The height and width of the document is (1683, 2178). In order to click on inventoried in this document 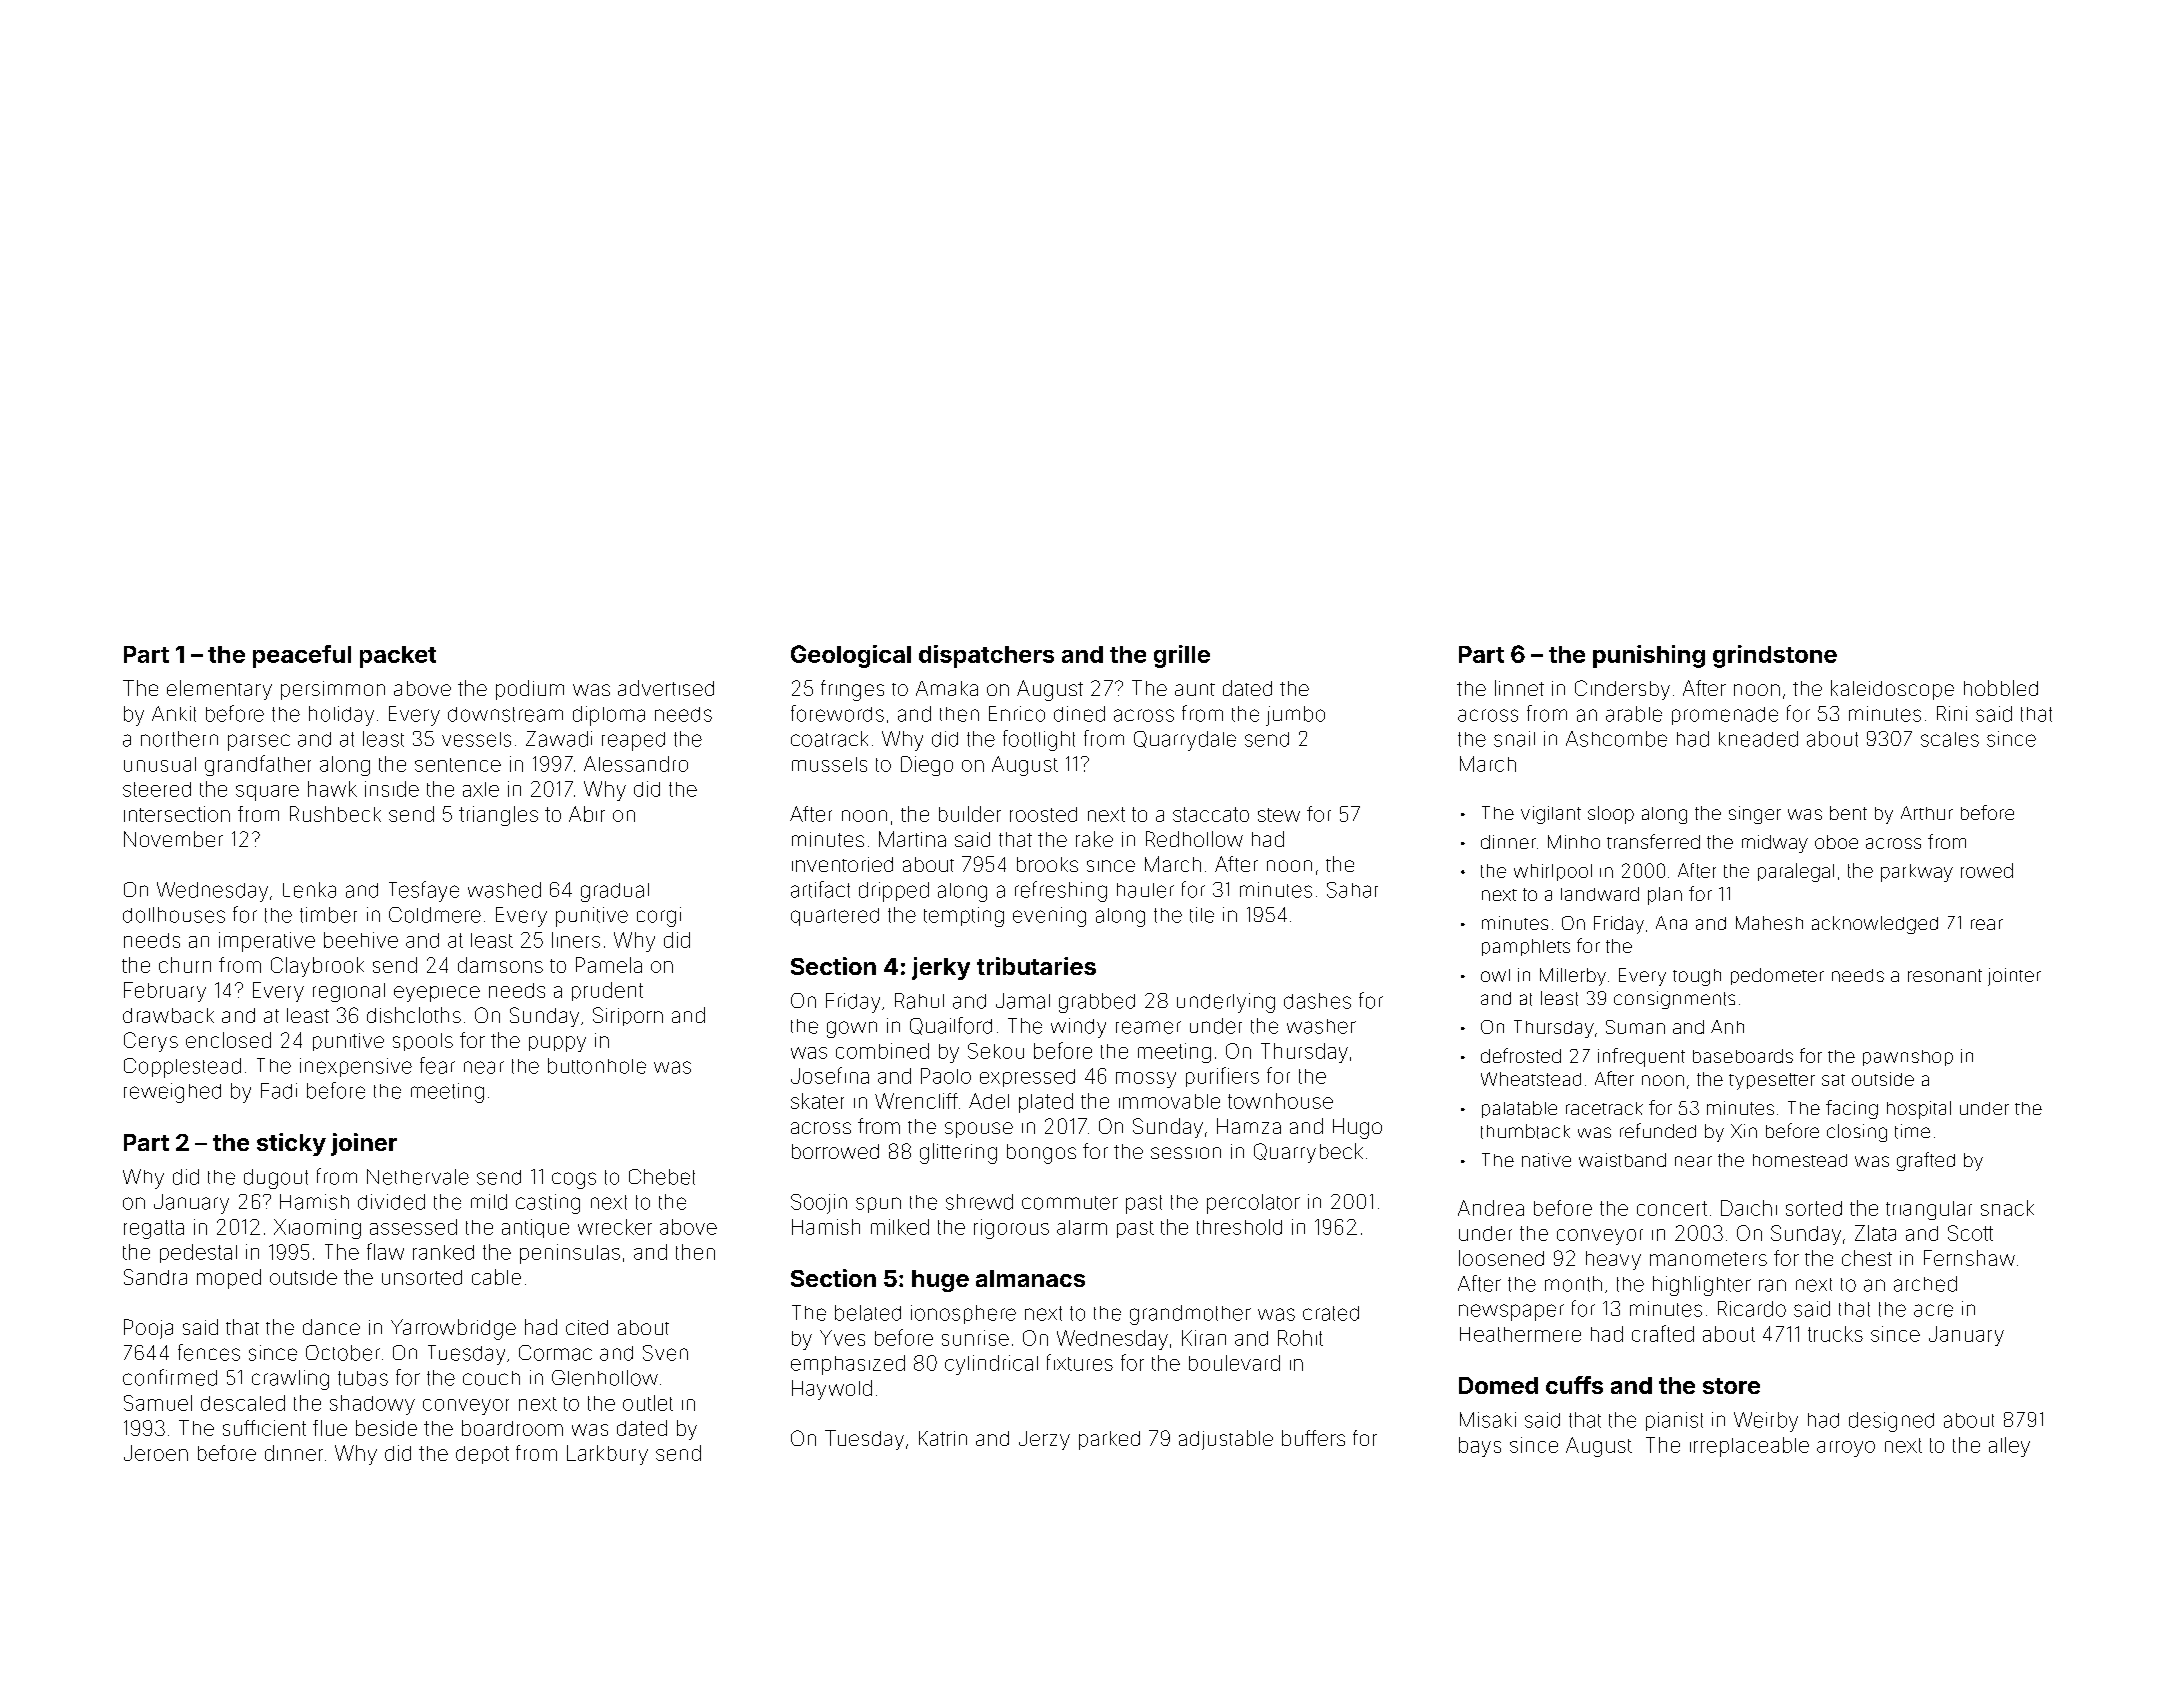, I will do `click(842, 864)`.
